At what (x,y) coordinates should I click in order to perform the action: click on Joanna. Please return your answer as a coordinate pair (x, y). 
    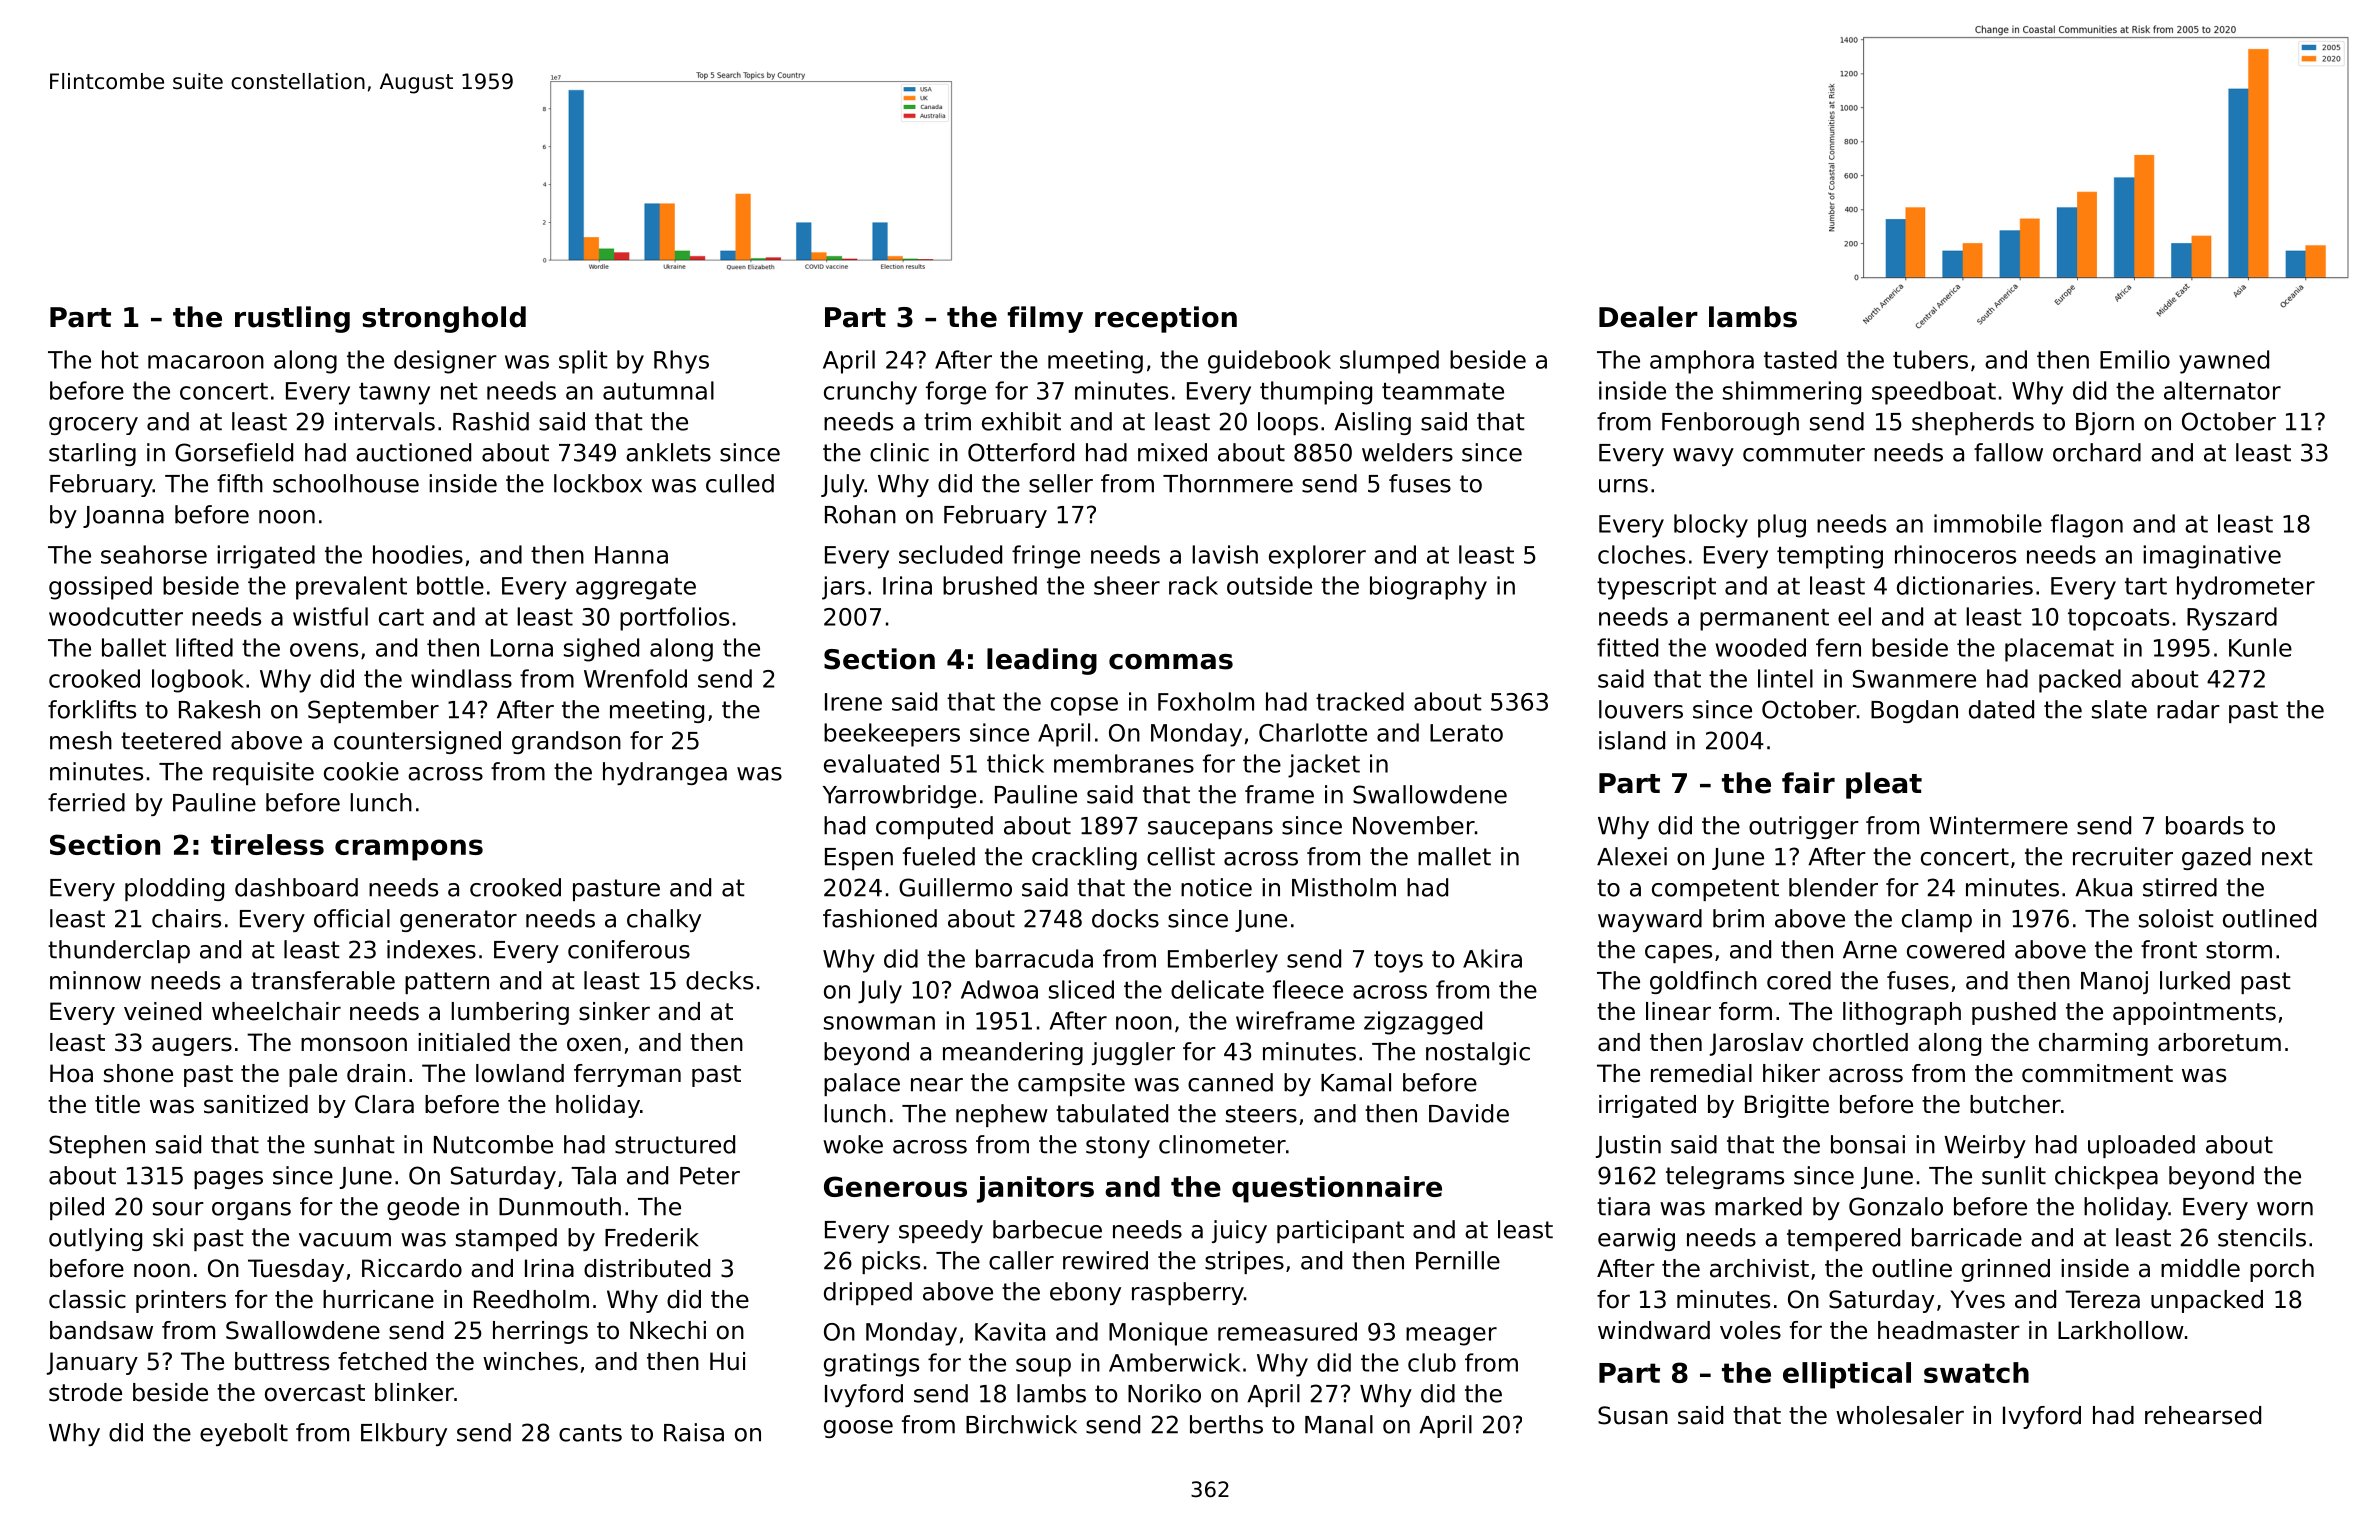
    Looking at the image, I should click on (123, 517).
